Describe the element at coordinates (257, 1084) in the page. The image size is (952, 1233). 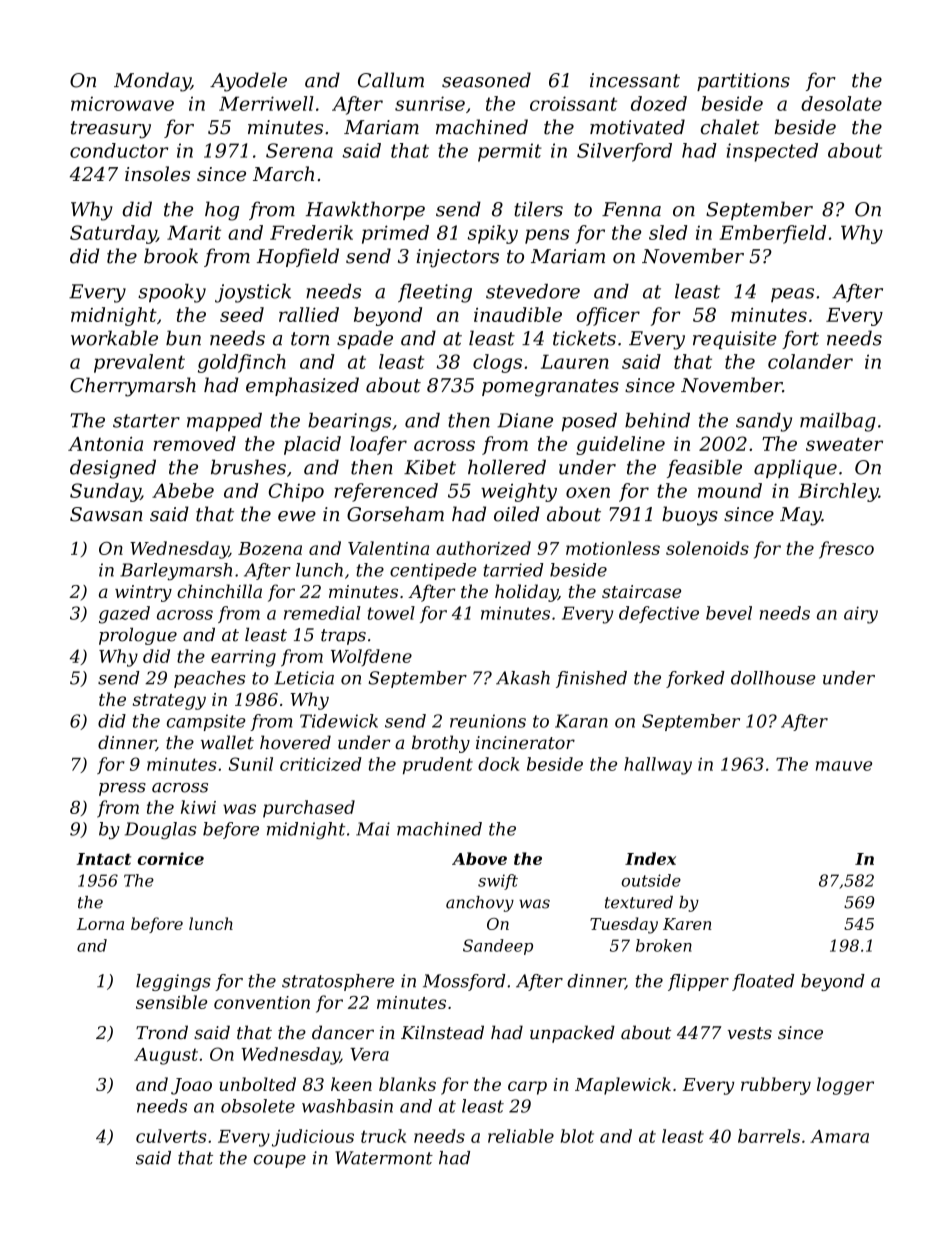
I see `unbolted` at that location.
